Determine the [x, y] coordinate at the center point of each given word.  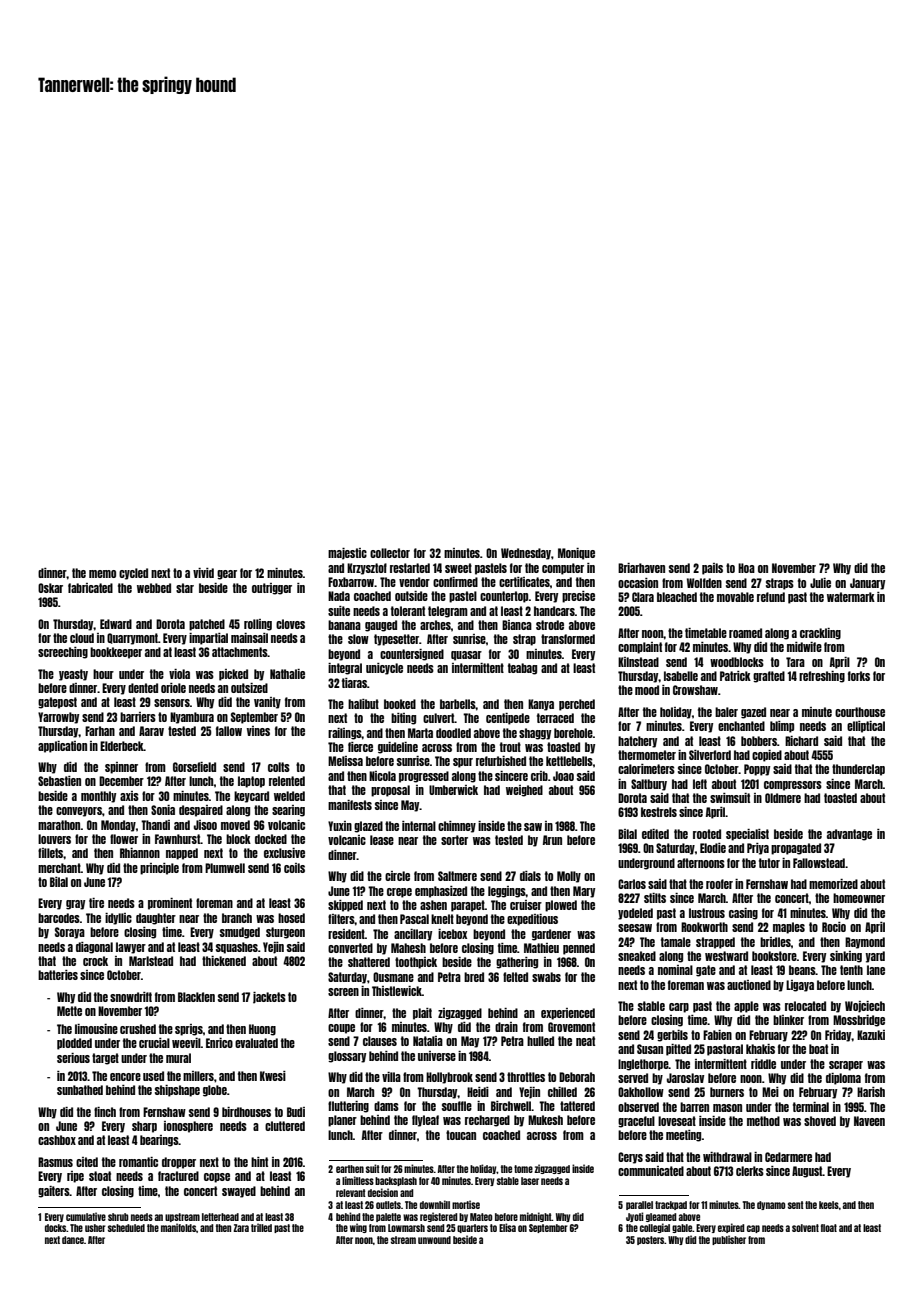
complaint [640, 648]
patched [207, 625]
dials [530, 876]
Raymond [865, 943]
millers [198, 1076]
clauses [380, 1041]
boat [818, 1049]
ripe [75, 1177]
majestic [347, 554]
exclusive [284, 853]
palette [388, 1217]
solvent [805, 1228]
